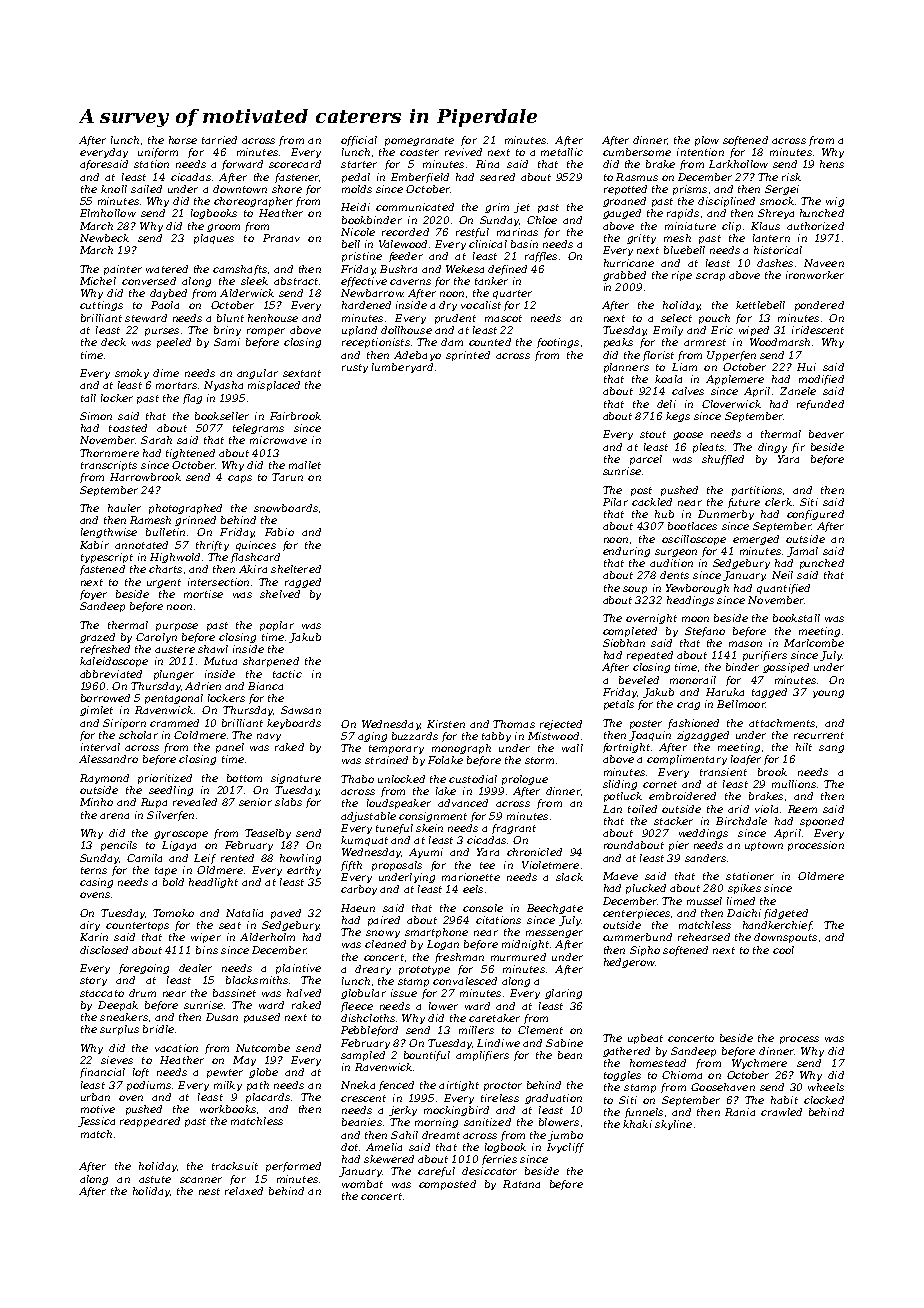 The height and width of the page is (1308, 924). I want to click on Ratana, so click(521, 1184).
